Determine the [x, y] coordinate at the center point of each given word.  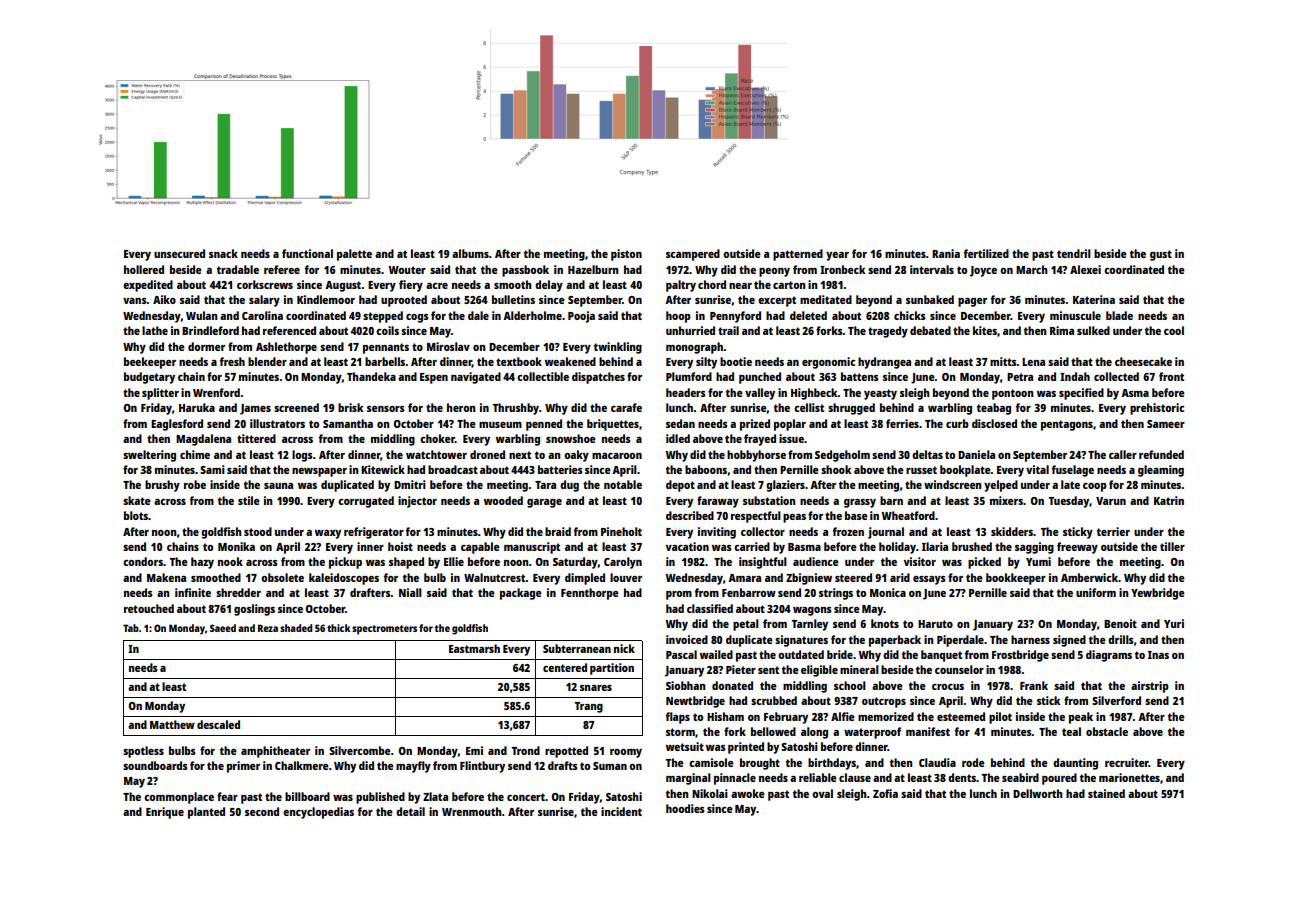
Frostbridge [1020, 656]
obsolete [282, 577]
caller [1123, 454]
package [521, 594]
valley [760, 394]
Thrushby [516, 409]
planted [206, 813]
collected [1116, 376]
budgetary [149, 378]
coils [387, 330]
